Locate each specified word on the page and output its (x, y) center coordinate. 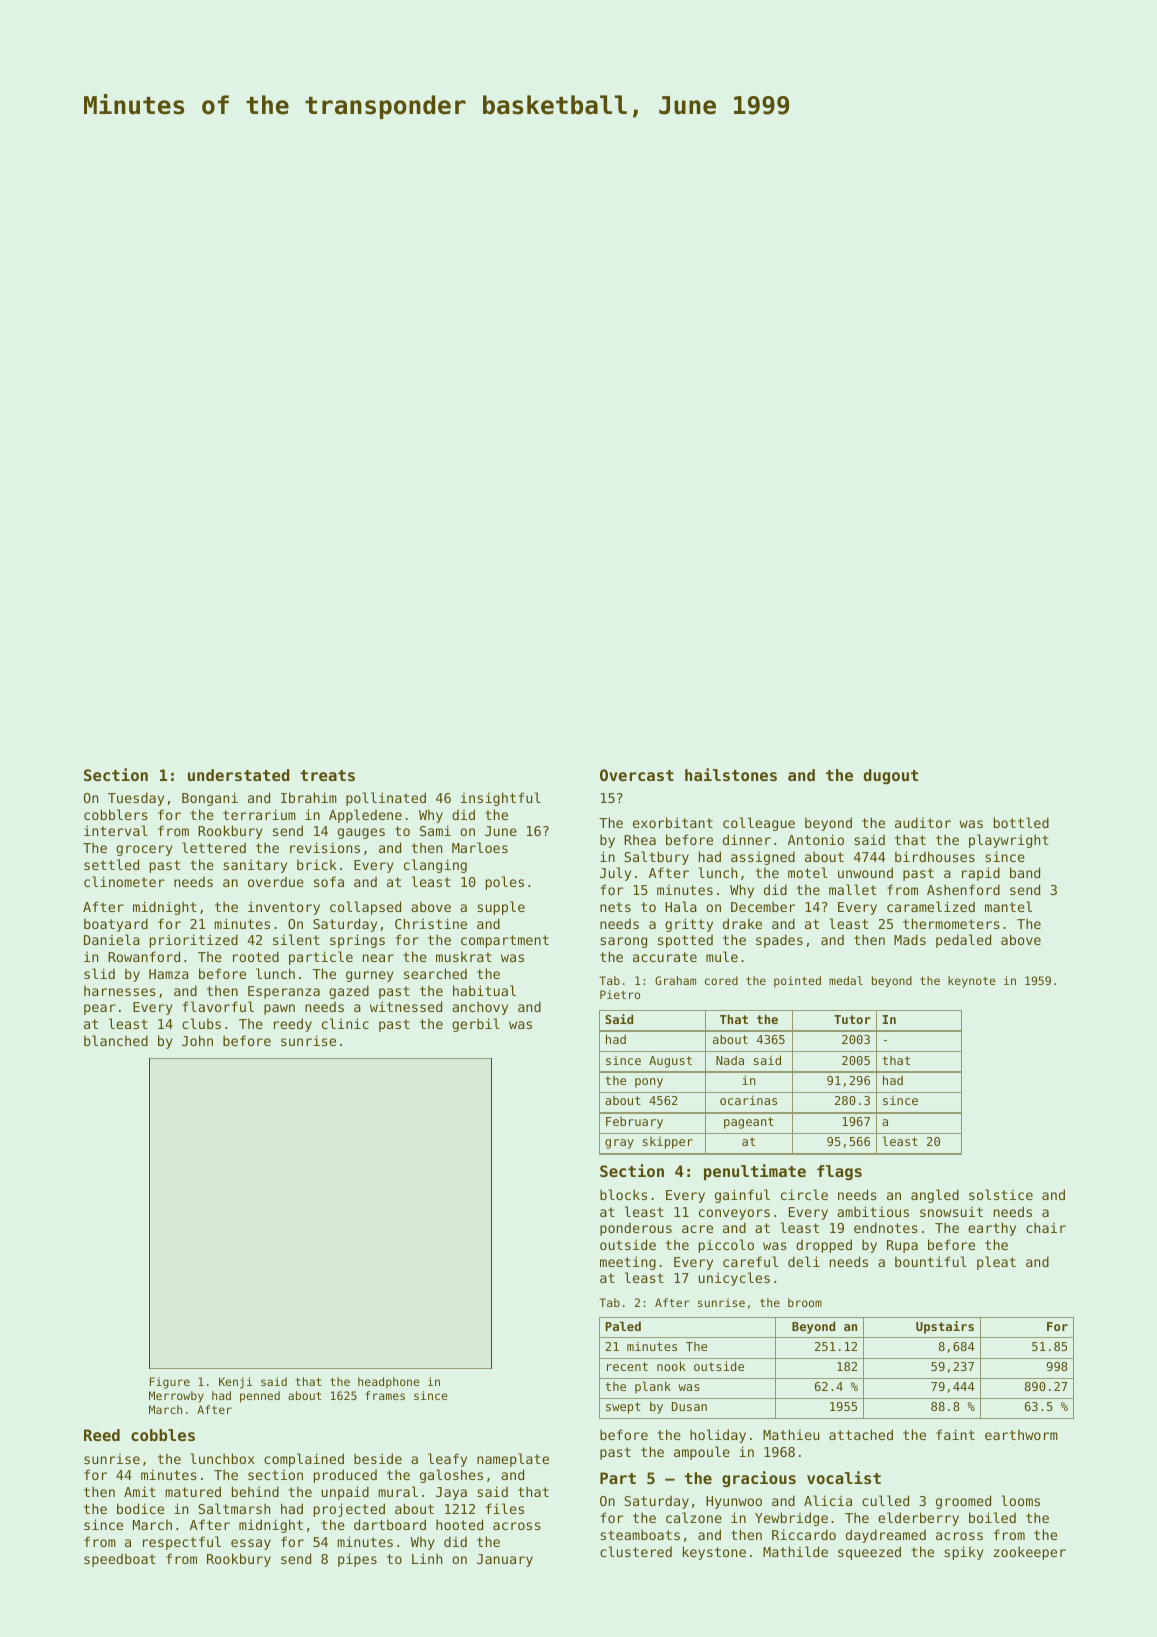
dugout (890, 776)
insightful (501, 799)
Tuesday (136, 799)
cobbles (163, 1435)
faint (955, 1434)
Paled (623, 1326)
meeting (628, 1263)
